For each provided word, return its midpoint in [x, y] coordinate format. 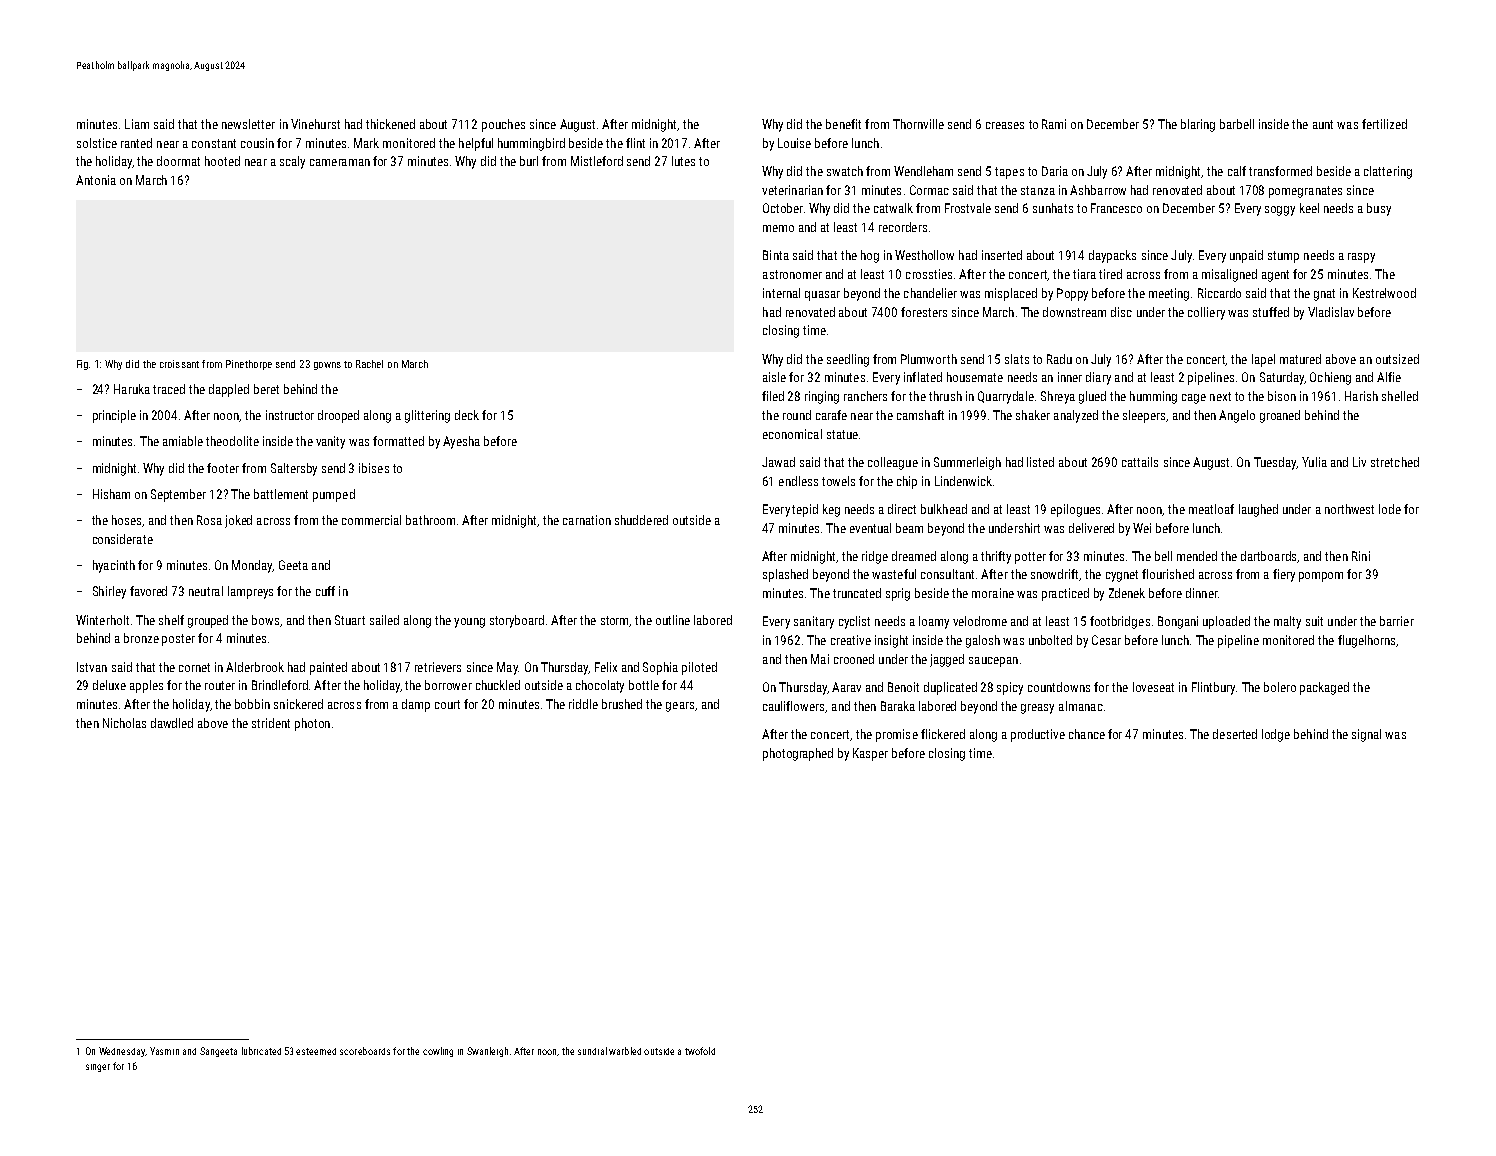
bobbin [252, 704]
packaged [1324, 688]
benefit [843, 124]
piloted [699, 668]
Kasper [870, 754]
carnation [587, 520]
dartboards [1268, 556]
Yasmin [164, 1051]
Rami [1054, 124]
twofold [700, 1051]
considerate [123, 539]
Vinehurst [315, 124]
